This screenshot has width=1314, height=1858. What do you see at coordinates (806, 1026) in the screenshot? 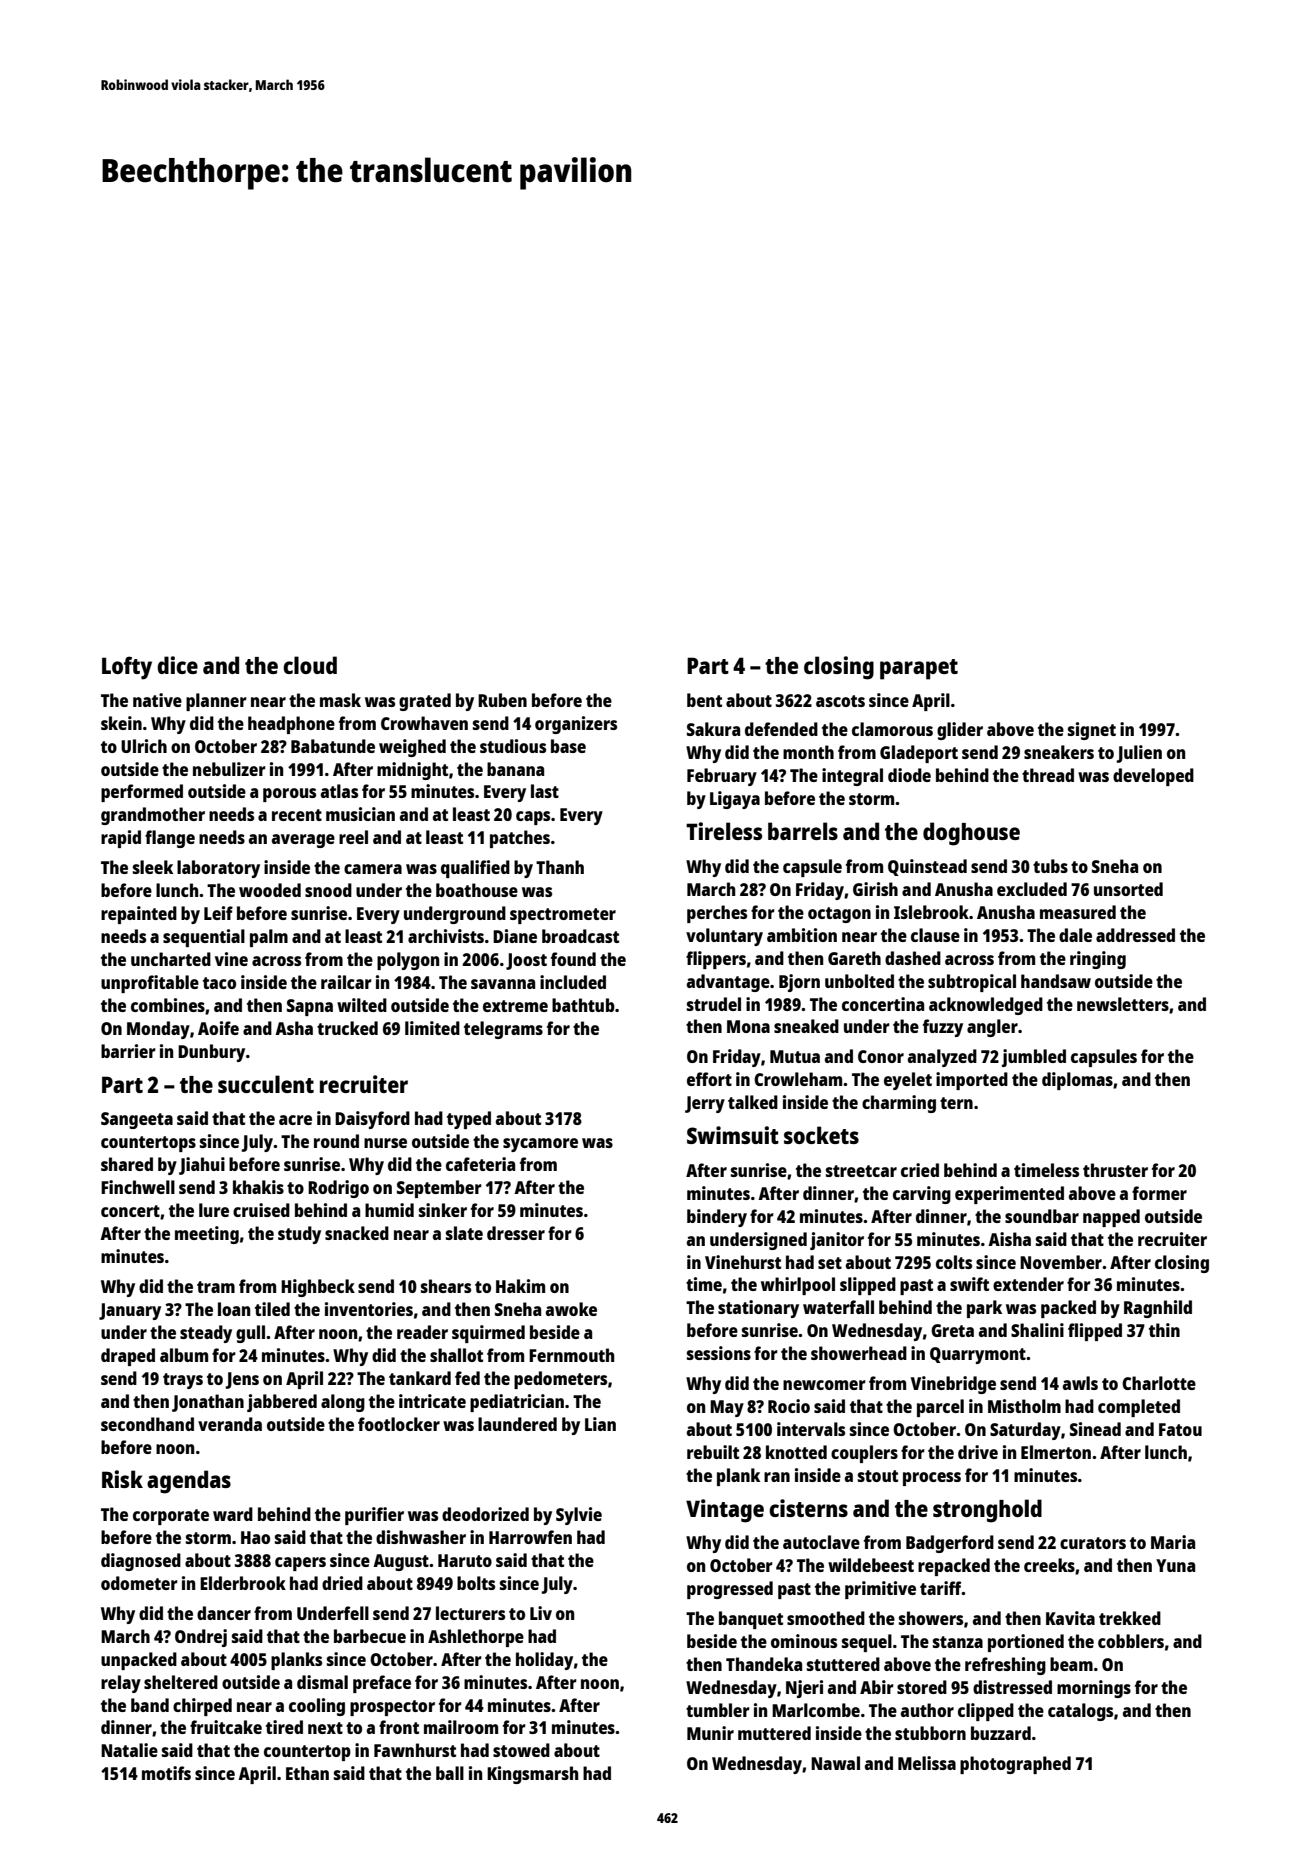
I see `sneaked` at bounding box center [806, 1026].
